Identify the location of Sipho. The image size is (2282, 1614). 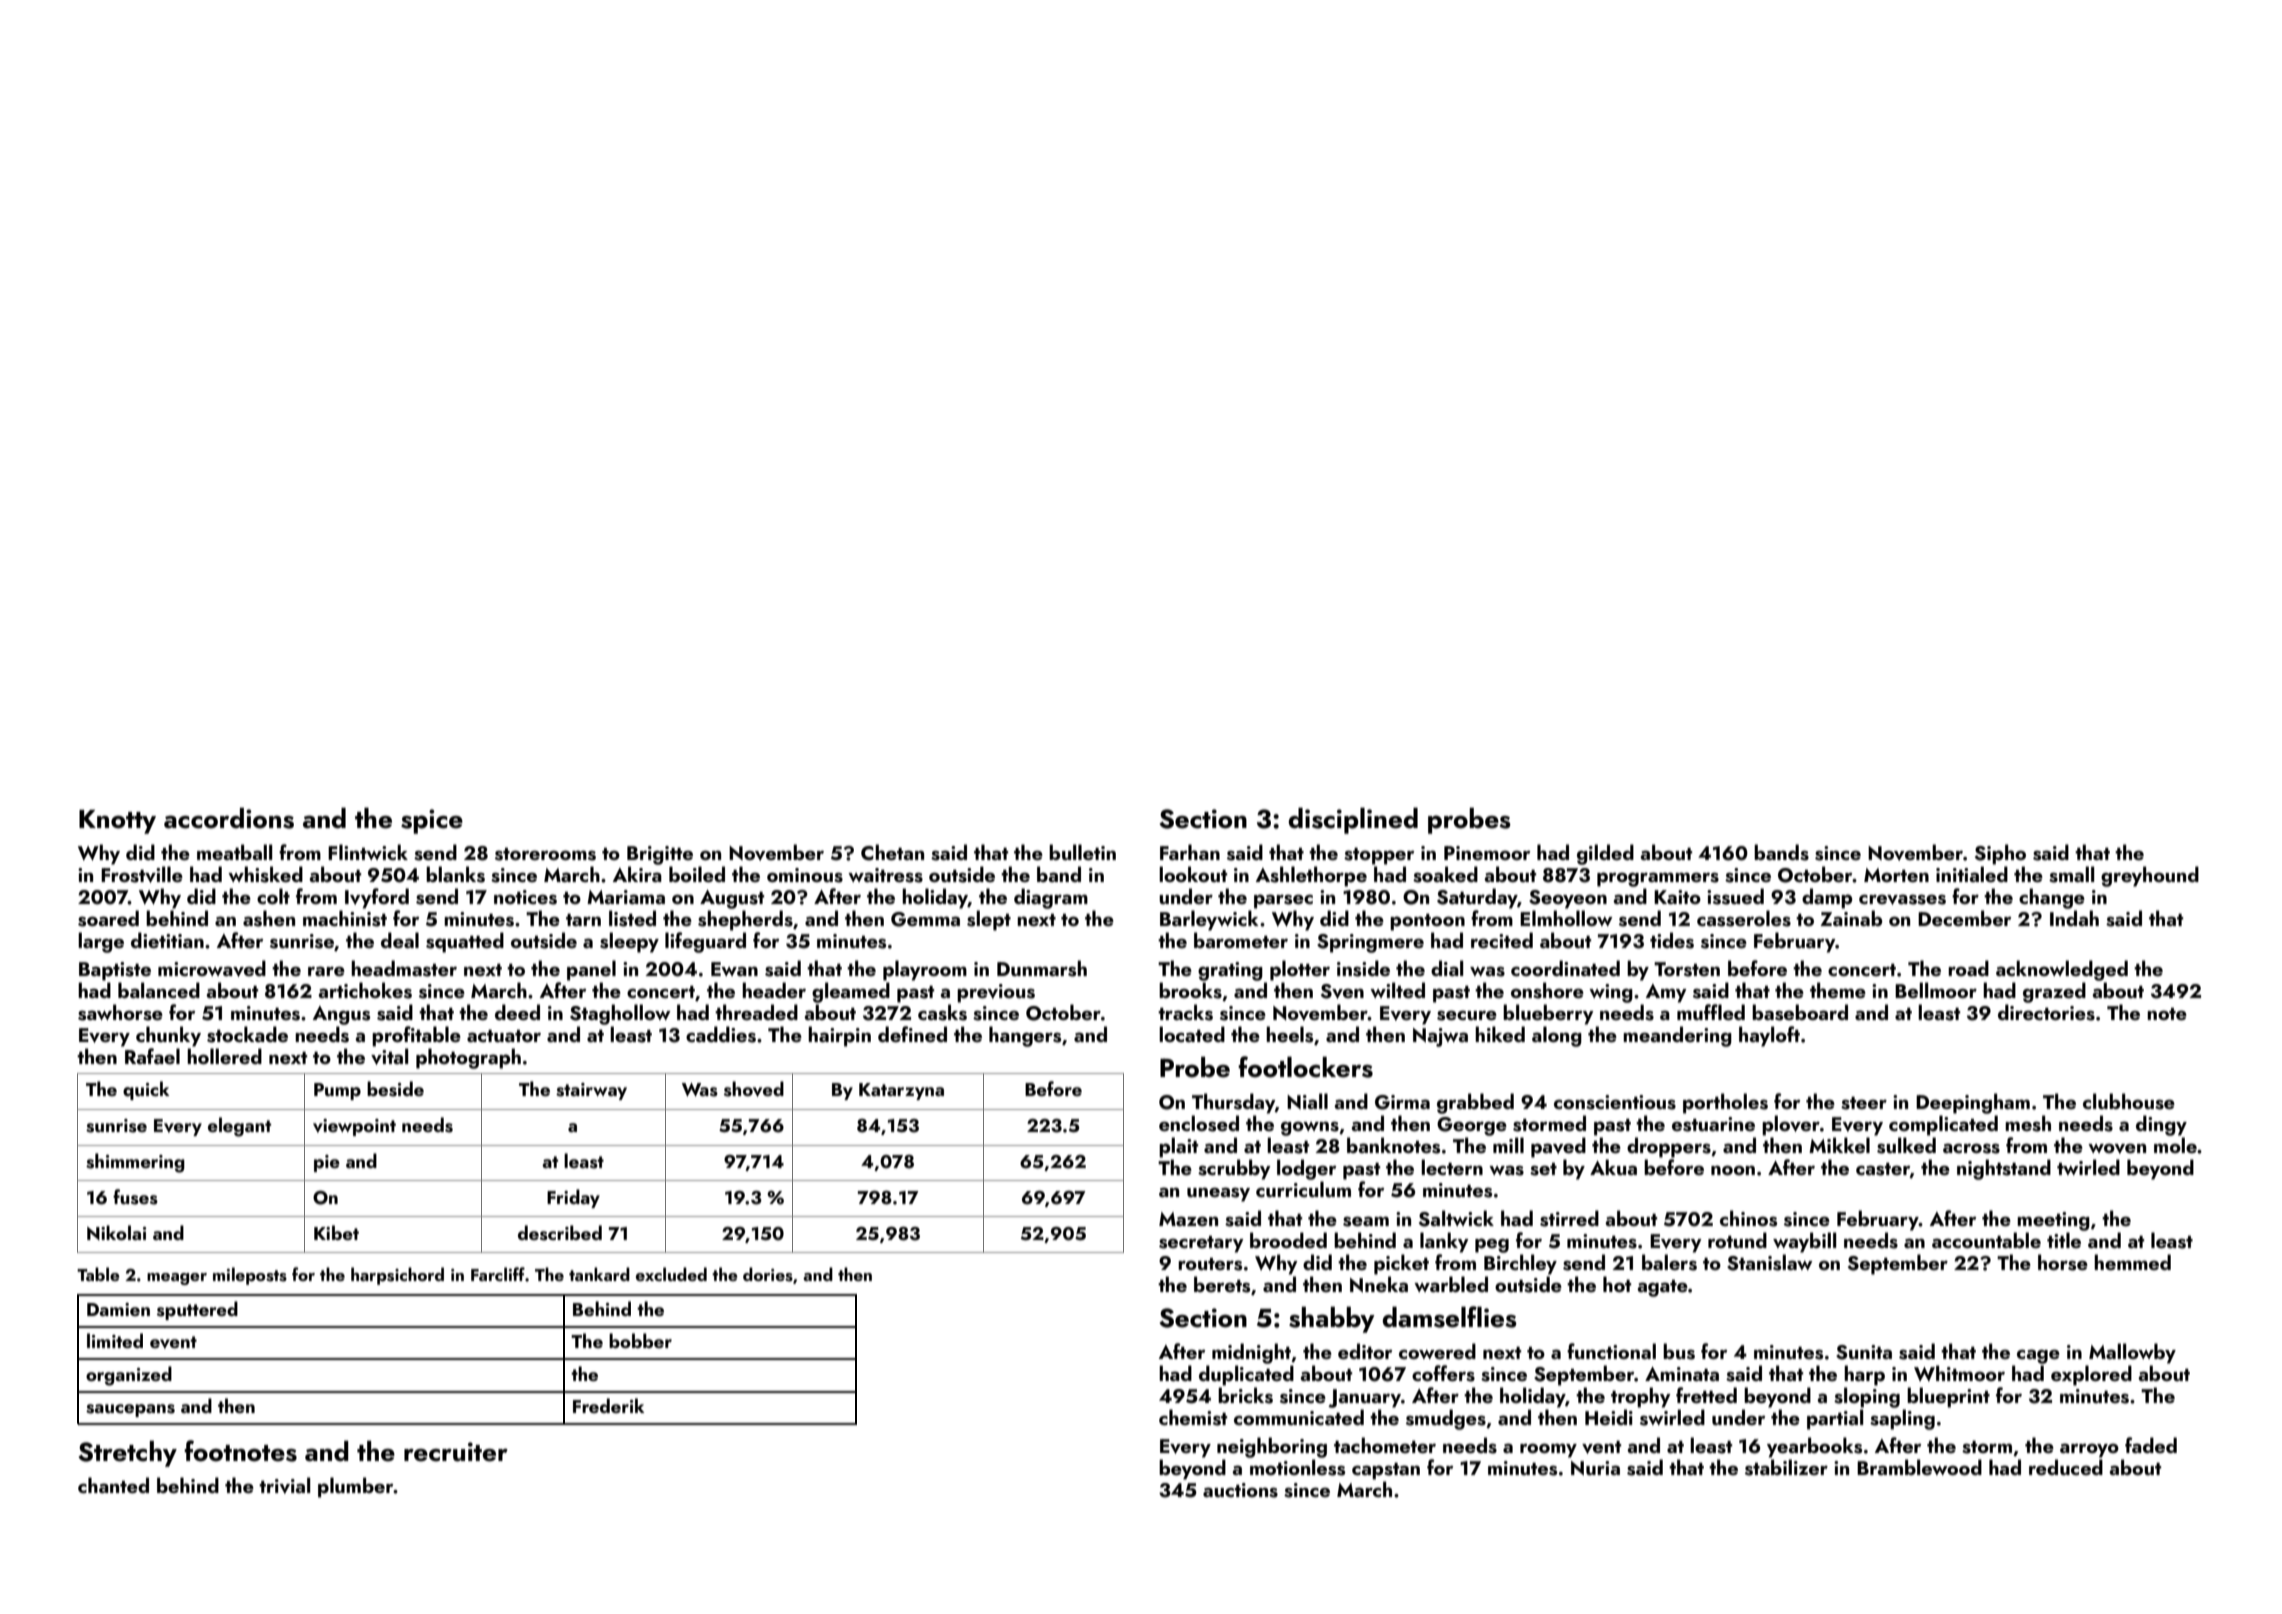
(2000, 854).
